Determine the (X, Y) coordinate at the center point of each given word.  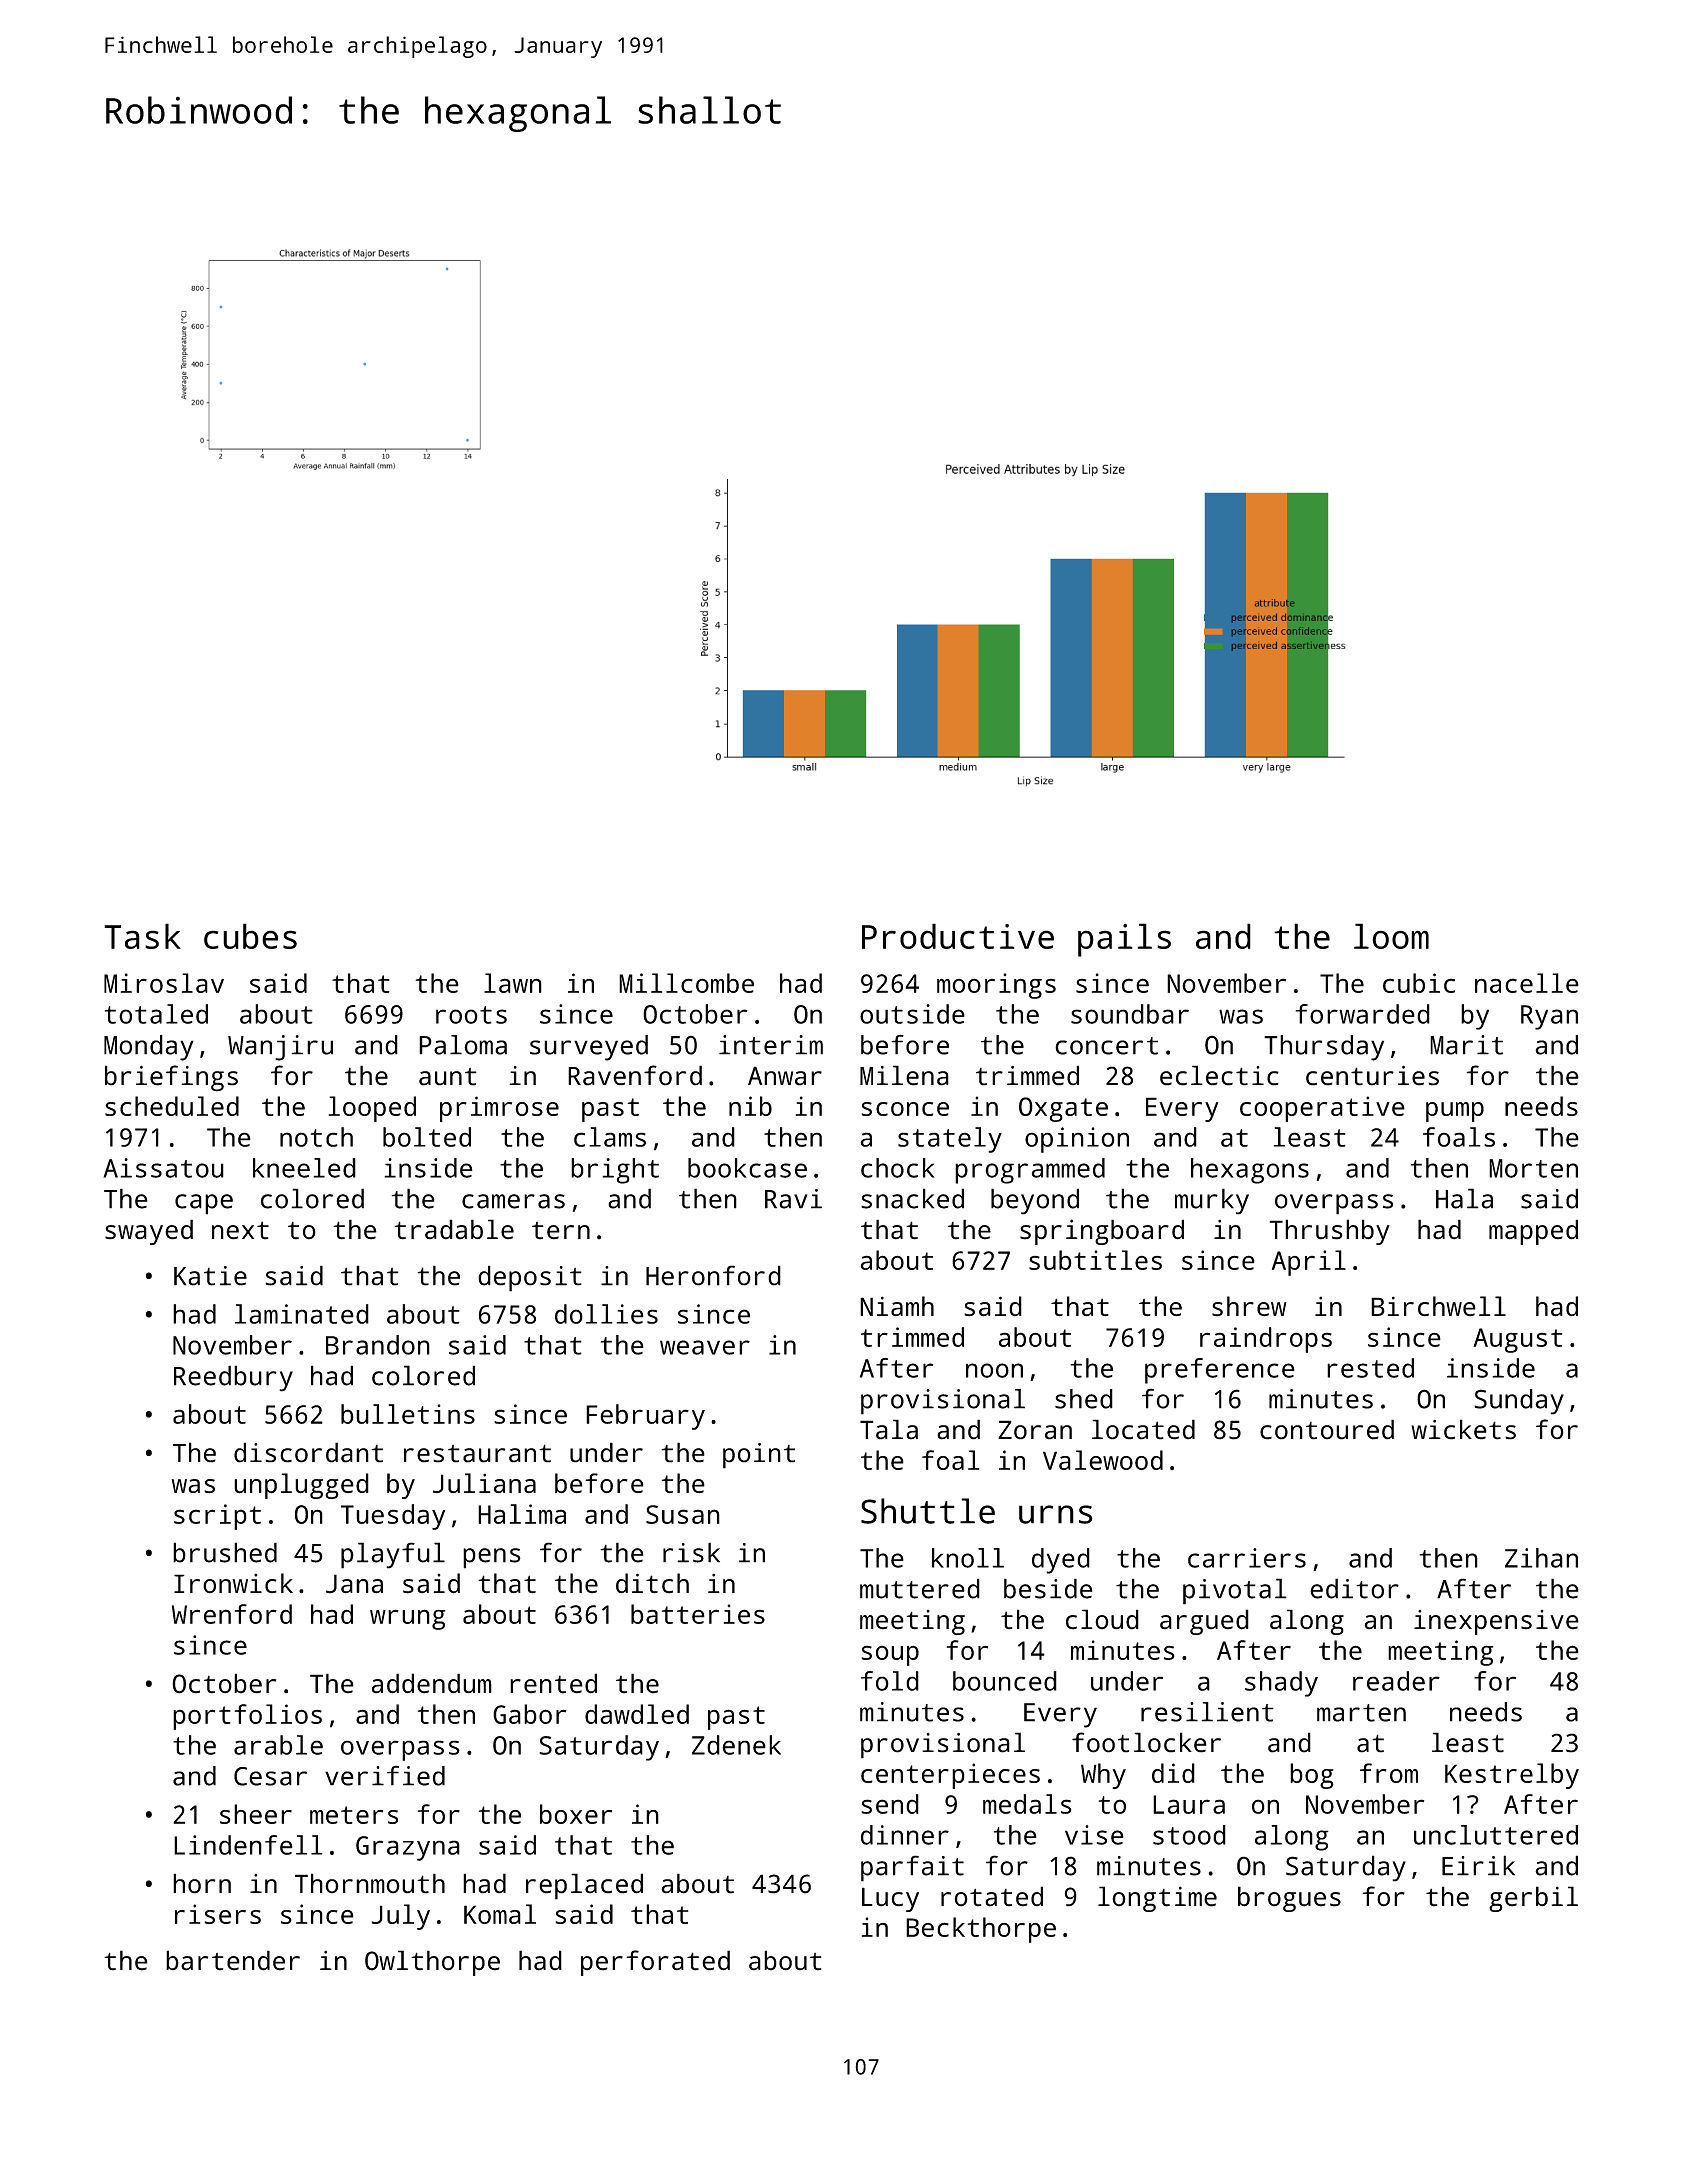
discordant (308, 1452)
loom (1391, 936)
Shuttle (928, 1511)
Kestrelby (1512, 1776)
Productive (958, 936)
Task (142, 936)
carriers (1247, 1558)
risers (218, 1914)
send (890, 1804)
